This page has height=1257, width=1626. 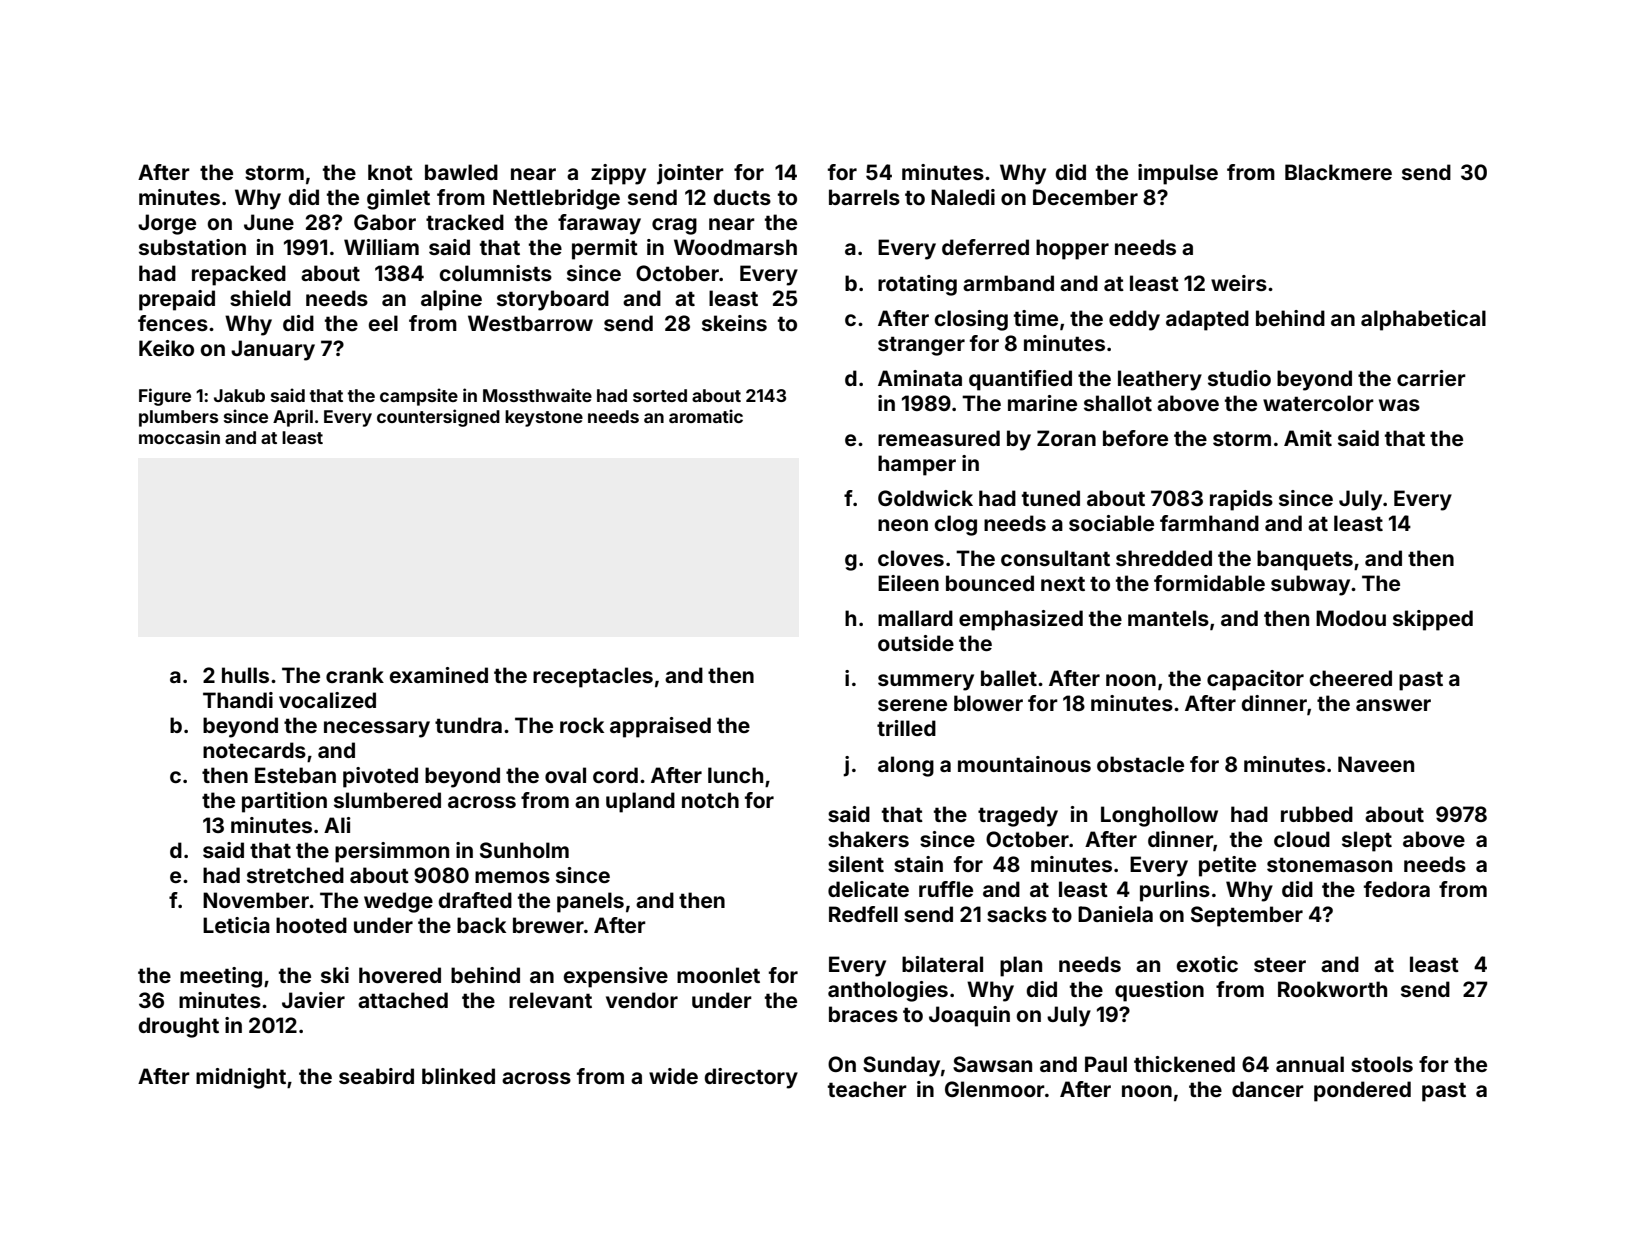 I want to click on alpine, so click(x=451, y=300).
